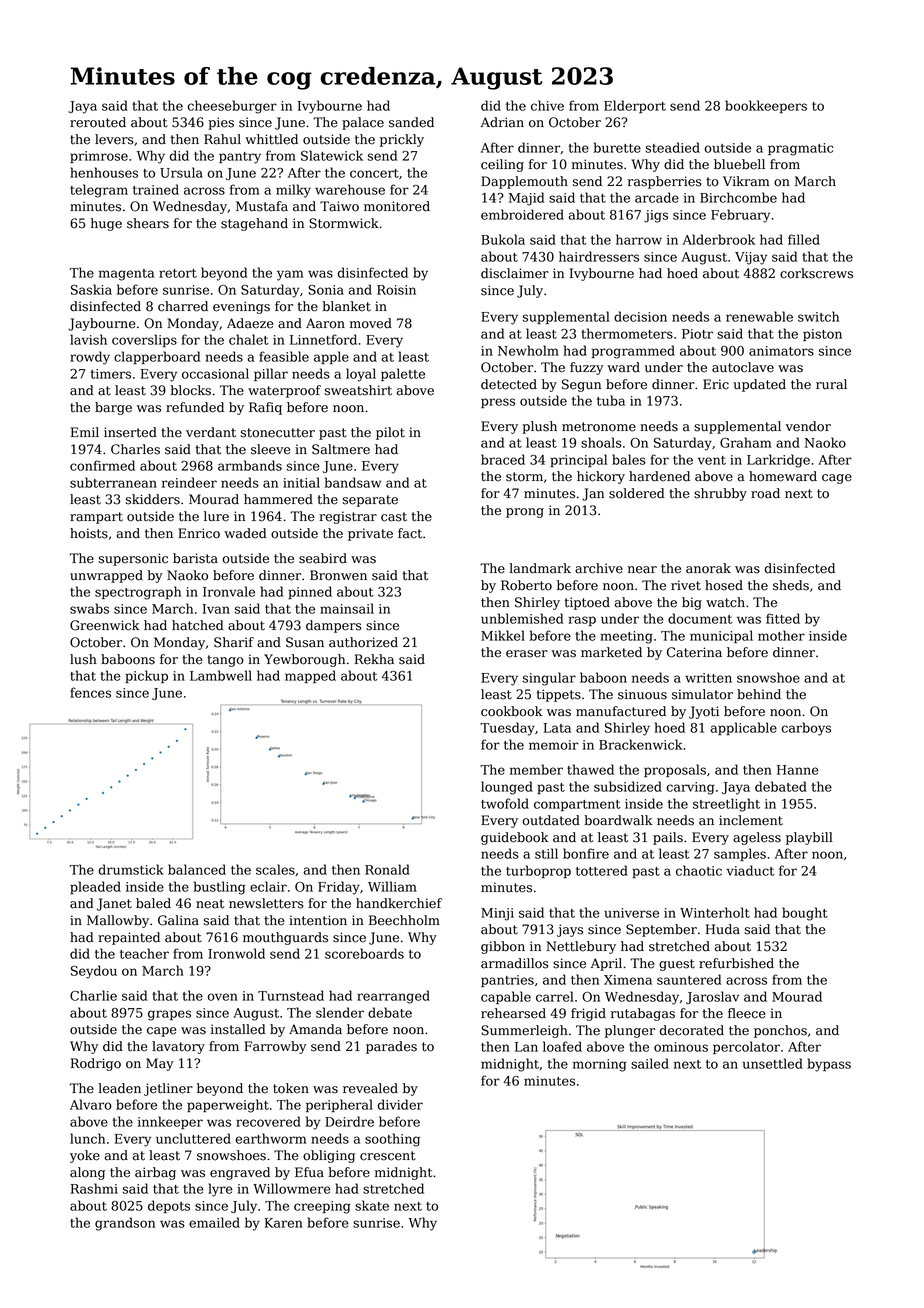  I want to click on mapped, so click(310, 676).
